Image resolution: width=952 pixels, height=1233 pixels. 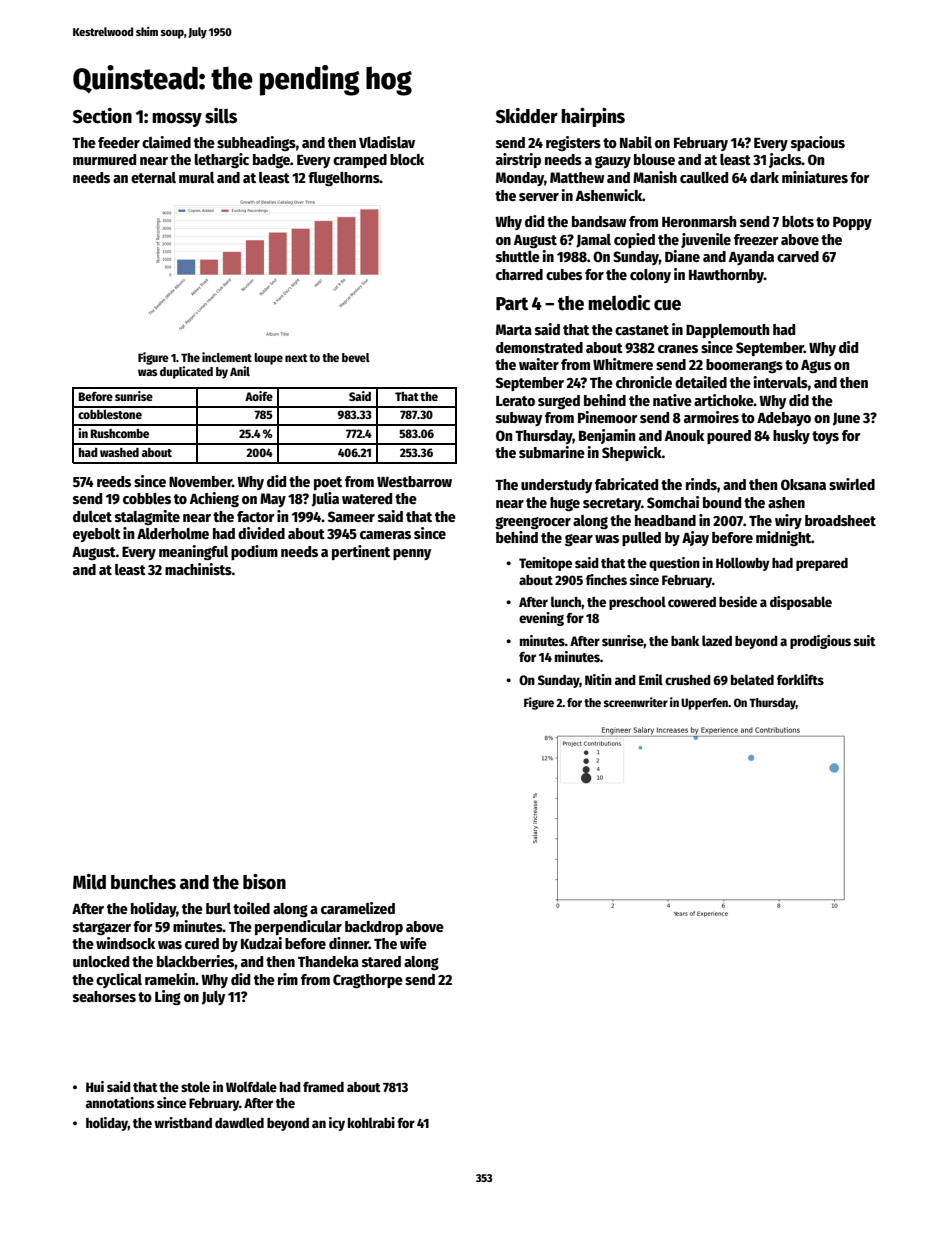 What do you see at coordinates (593, 117) in the image?
I see `hairpins` at bounding box center [593, 117].
